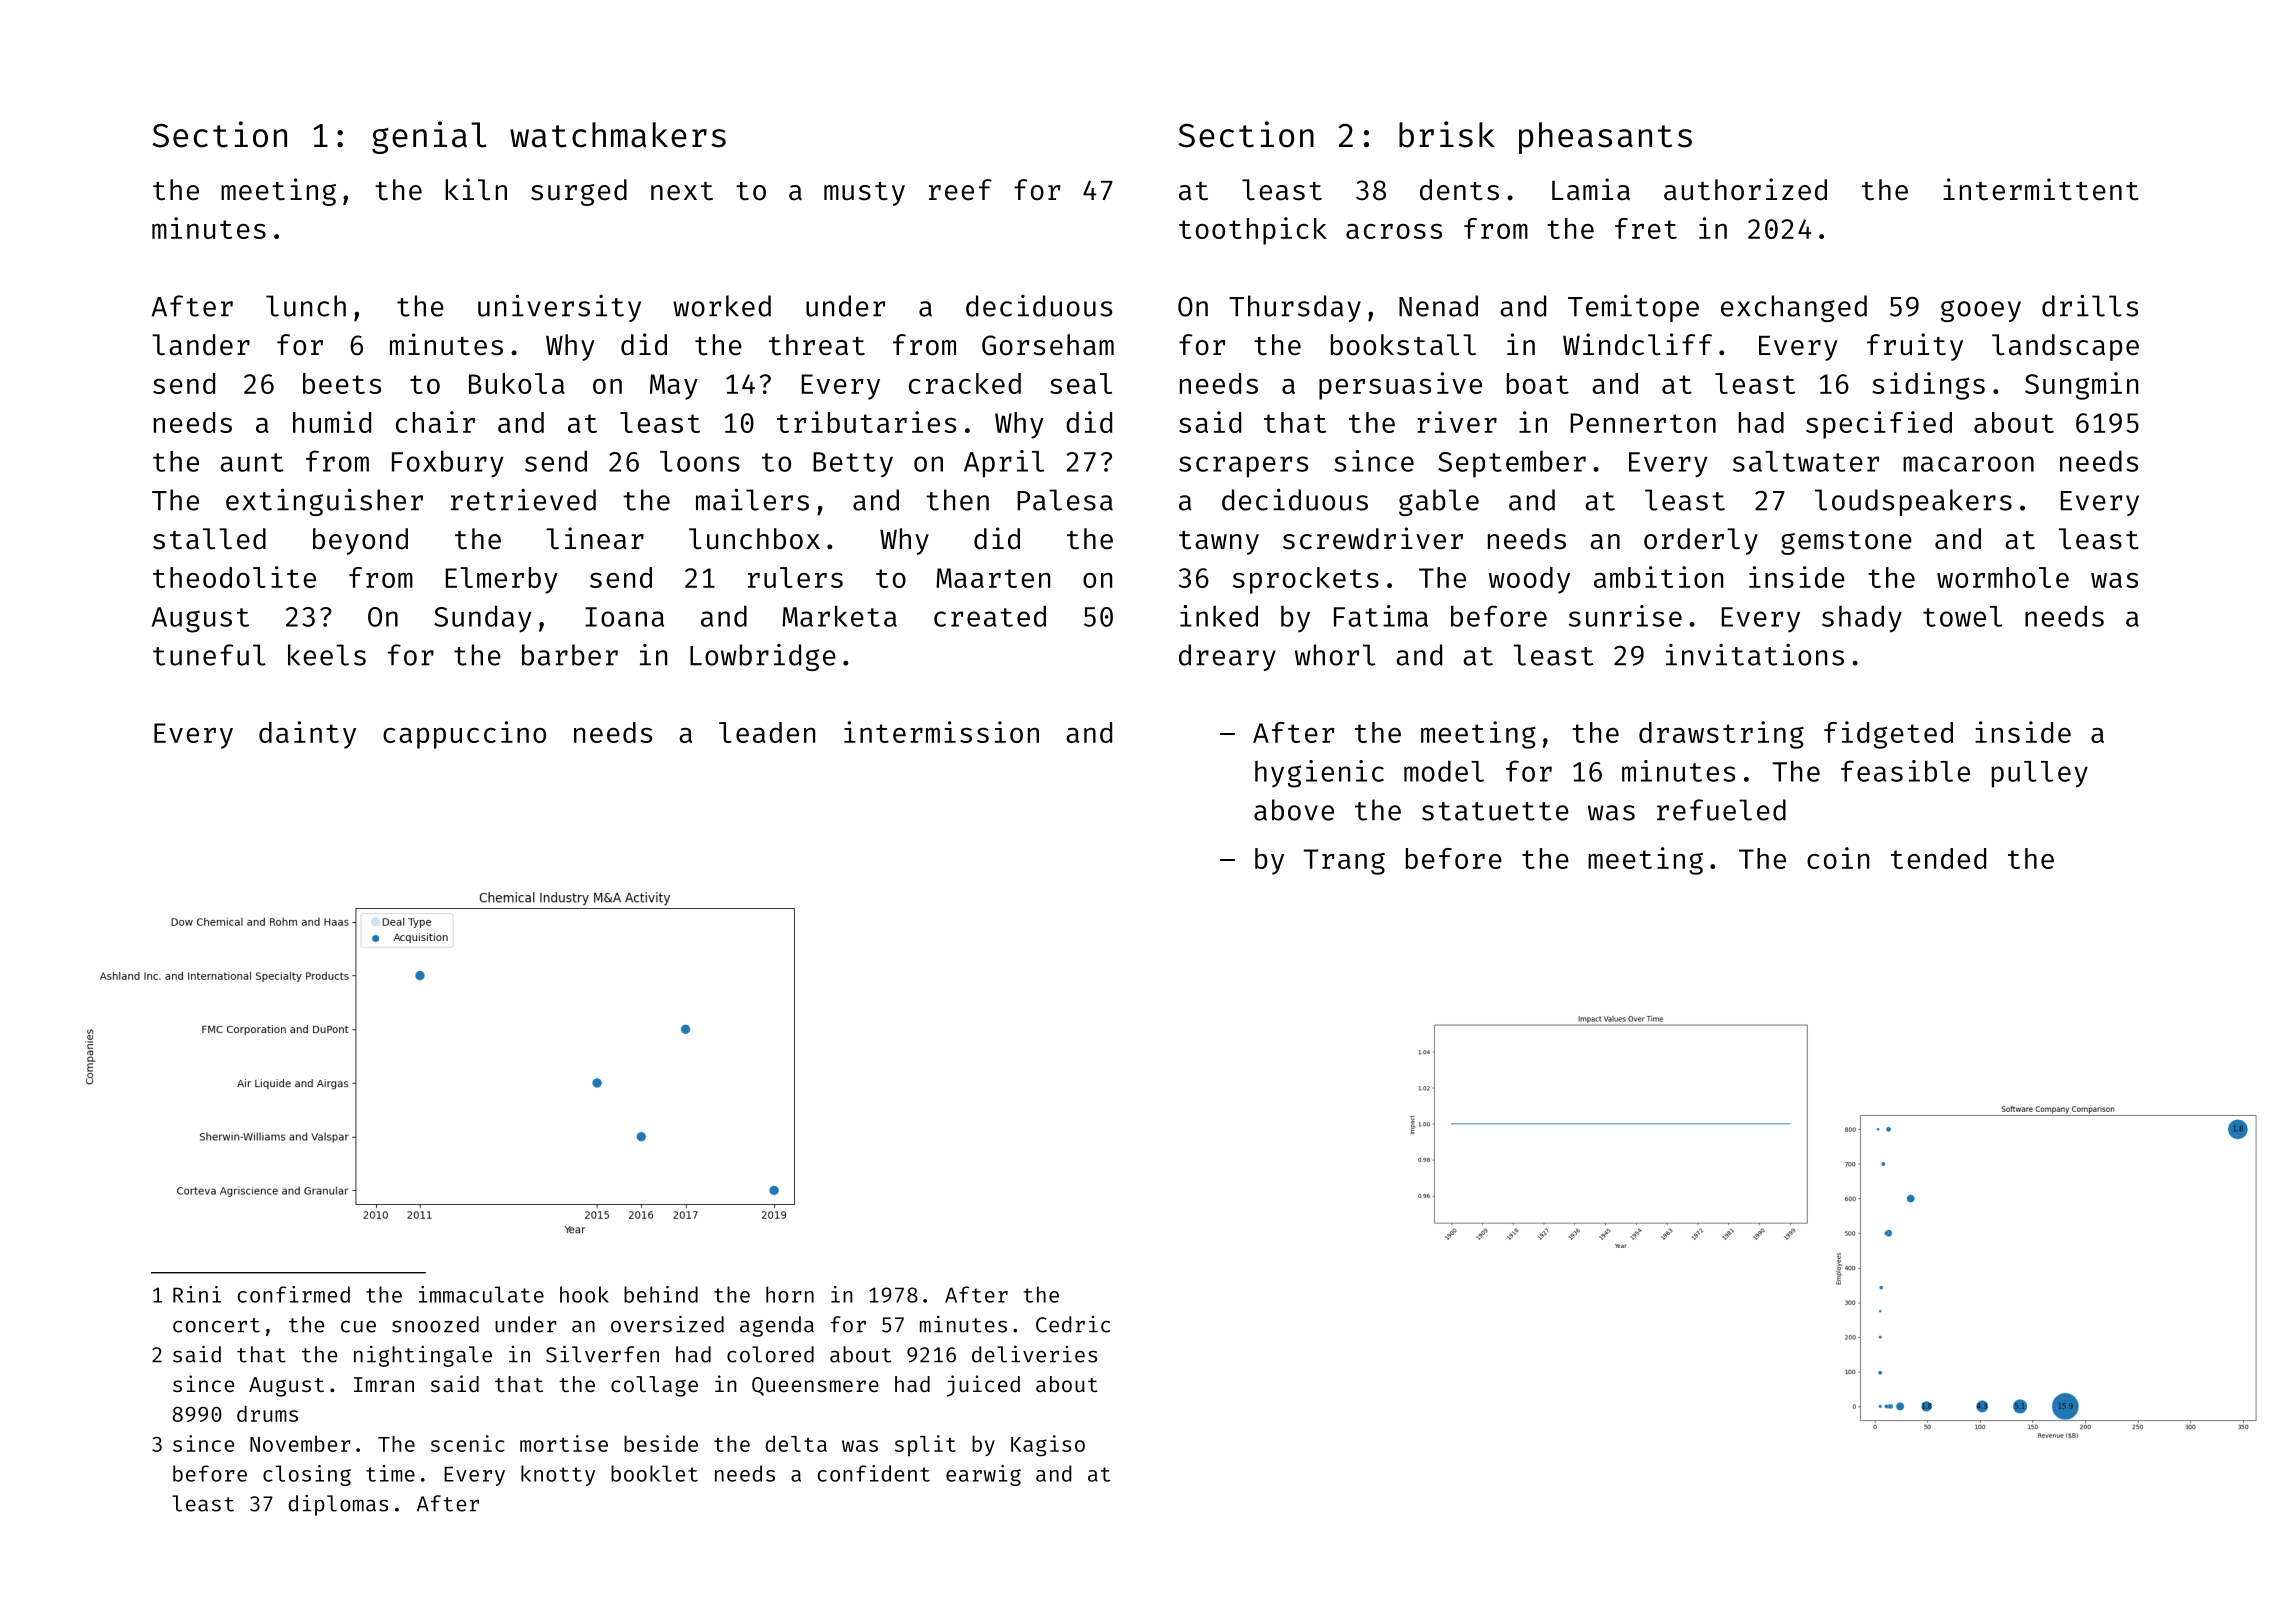  Describe the element at coordinates (558, 1475) in the screenshot. I see `knotty` at that location.
